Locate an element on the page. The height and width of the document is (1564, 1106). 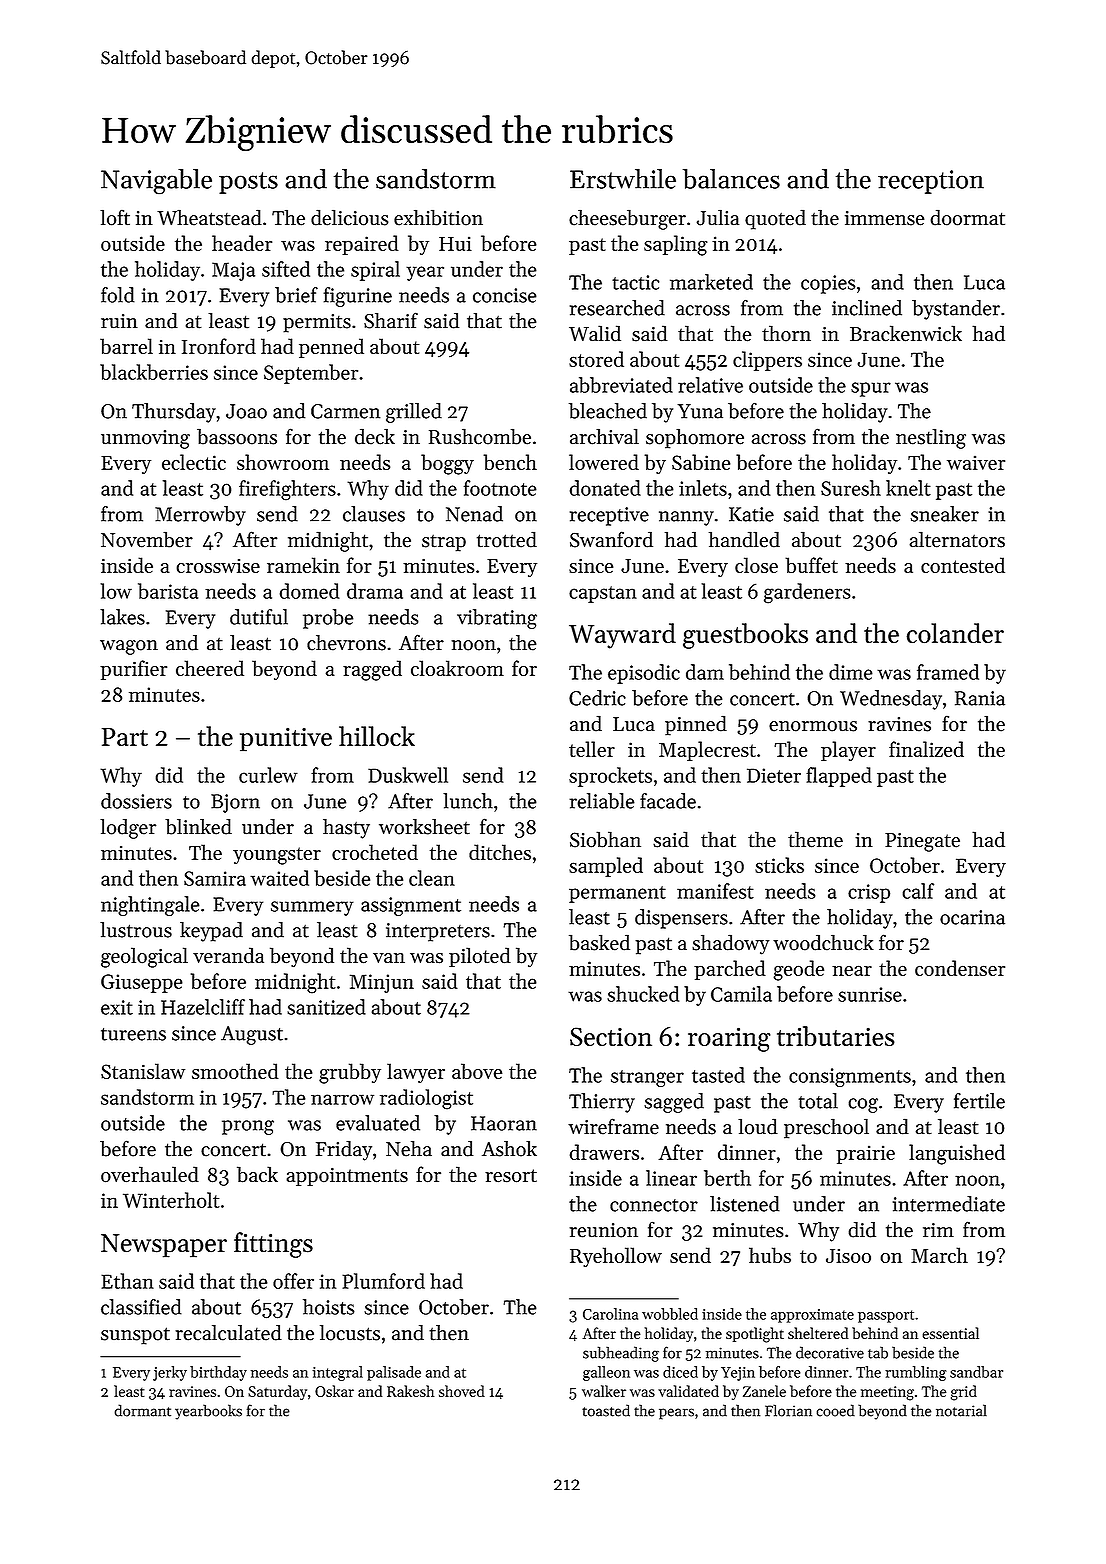
posts is located at coordinates (248, 183).
